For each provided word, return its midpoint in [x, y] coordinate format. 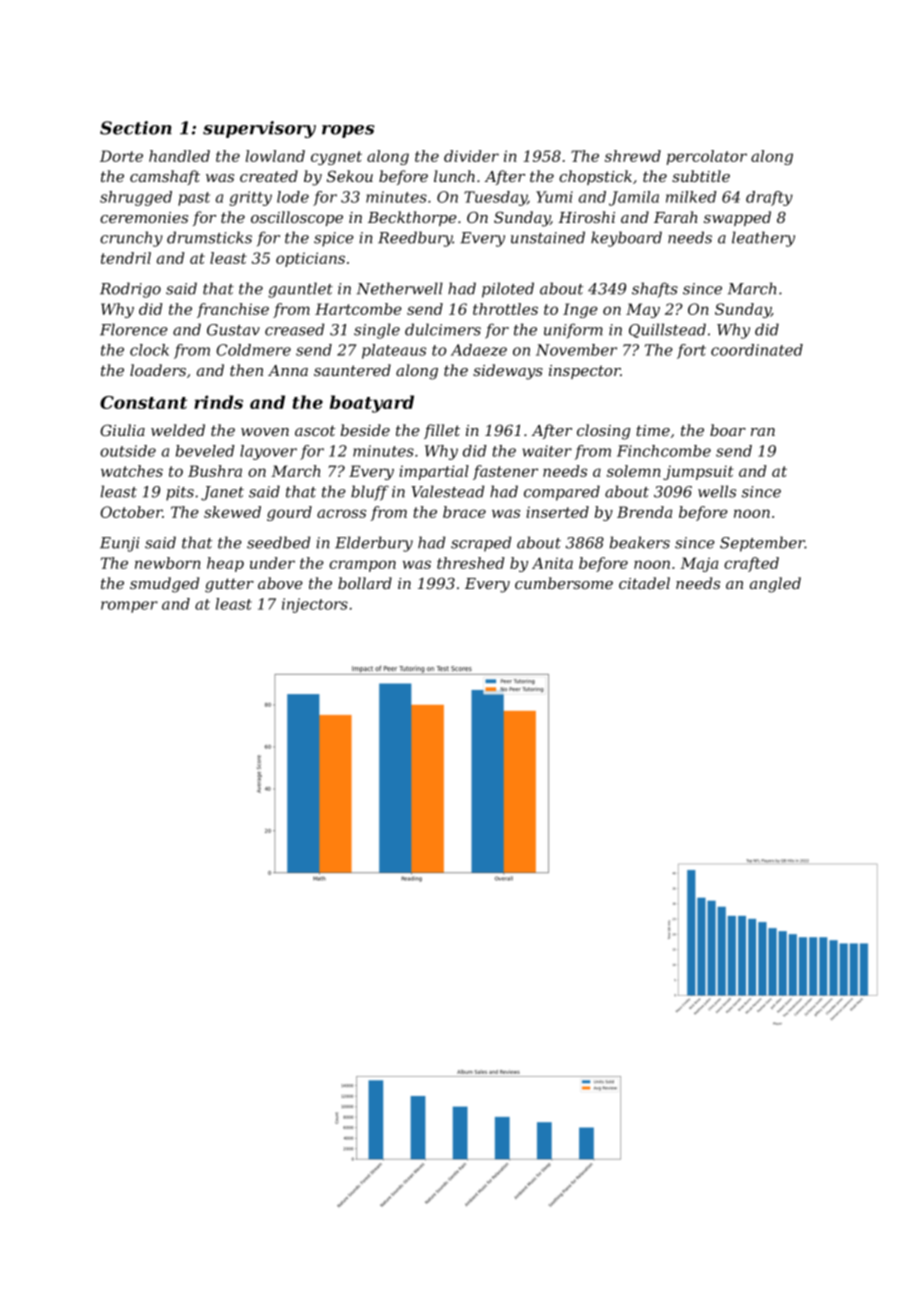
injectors [315, 605]
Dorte [121, 156]
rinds [218, 402]
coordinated [757, 350]
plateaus [394, 351]
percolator [707, 157]
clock [149, 350]
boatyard [372, 404]
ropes [348, 131]
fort [691, 351]
